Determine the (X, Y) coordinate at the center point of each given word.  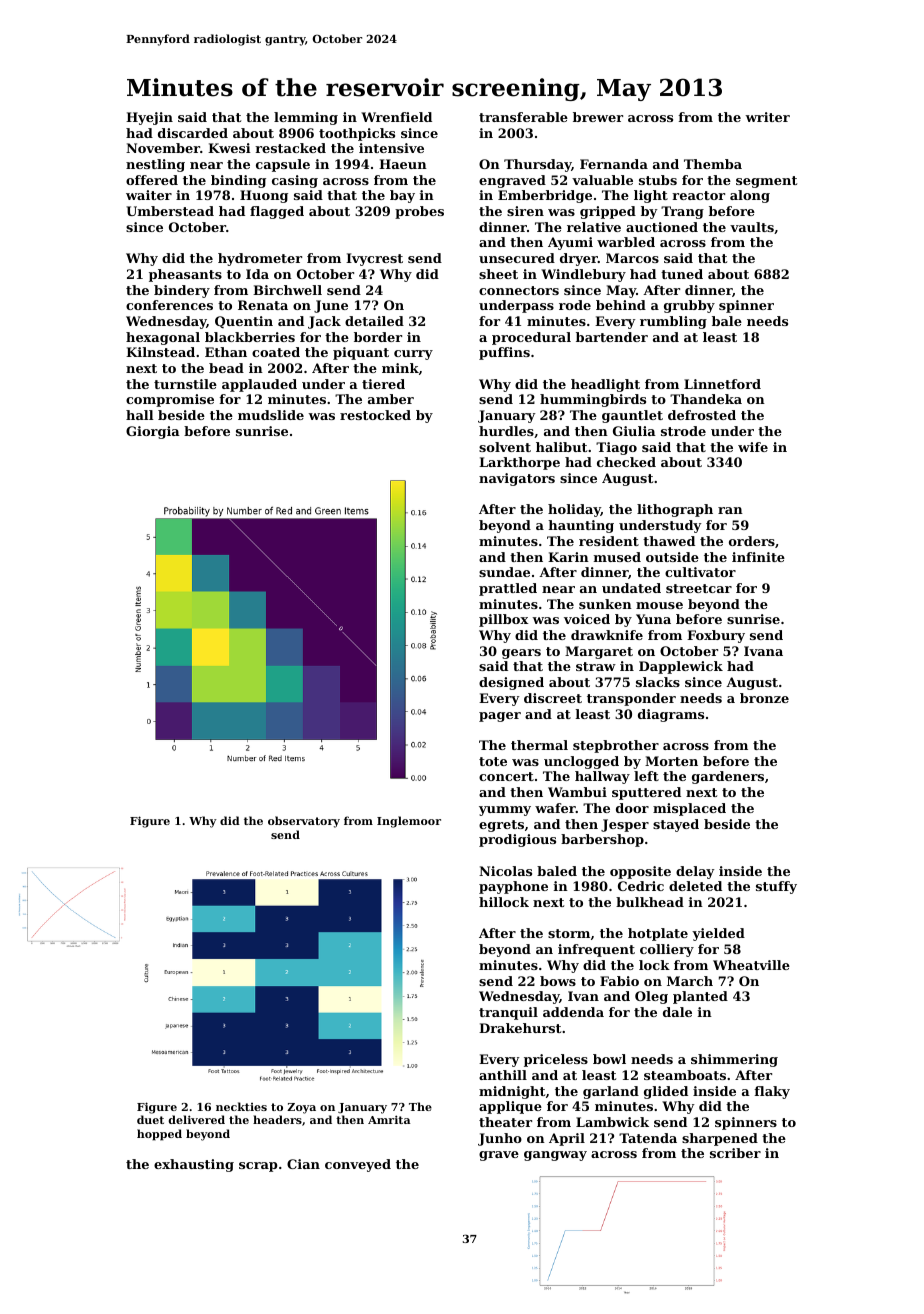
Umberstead (170, 211)
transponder (631, 699)
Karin (568, 557)
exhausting (194, 1165)
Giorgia (153, 432)
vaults (752, 227)
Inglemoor (409, 822)
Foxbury (716, 636)
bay (402, 196)
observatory (304, 822)
